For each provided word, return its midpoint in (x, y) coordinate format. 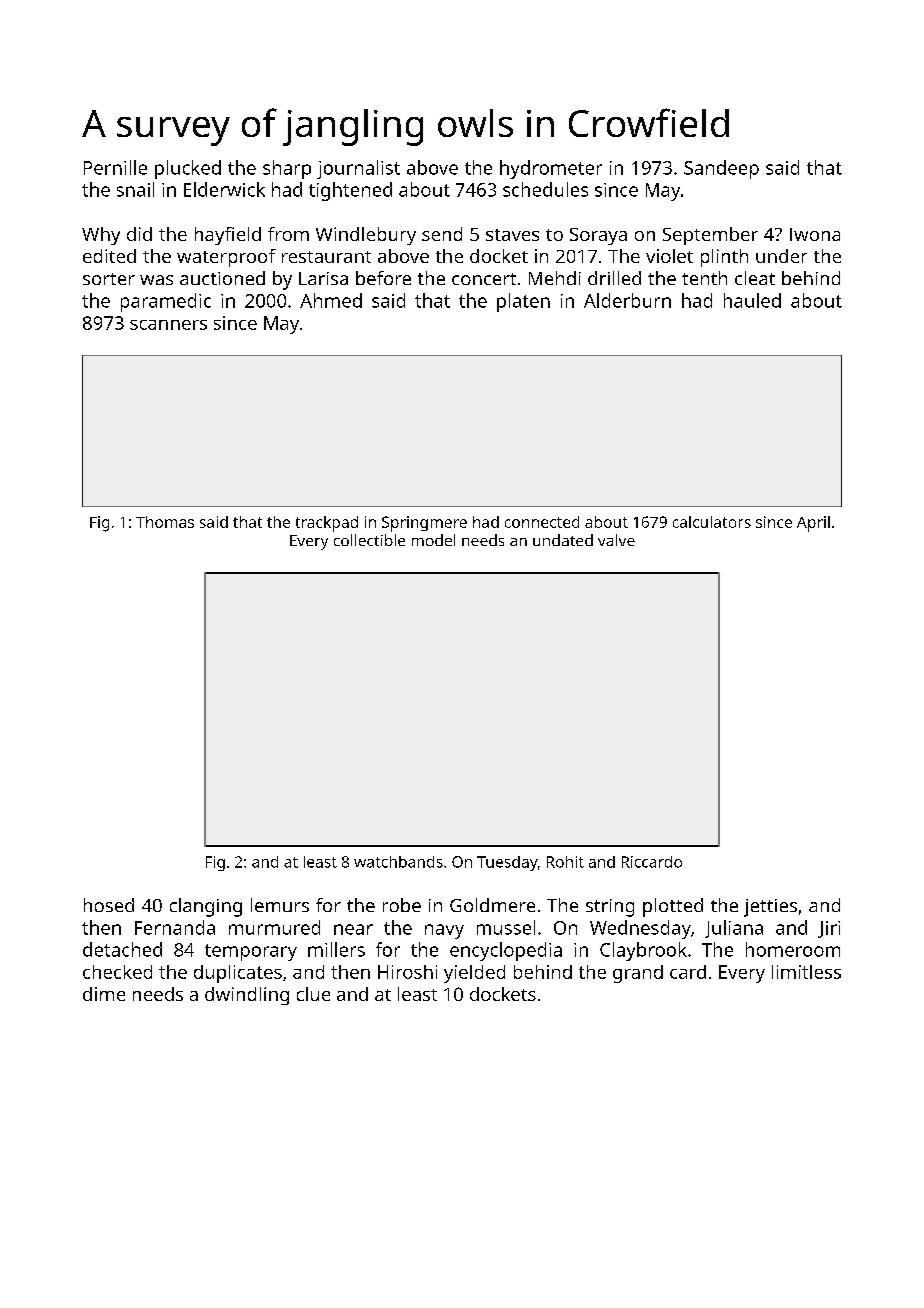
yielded (474, 974)
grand (638, 974)
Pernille (115, 167)
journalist (358, 169)
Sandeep (721, 169)
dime (104, 994)
